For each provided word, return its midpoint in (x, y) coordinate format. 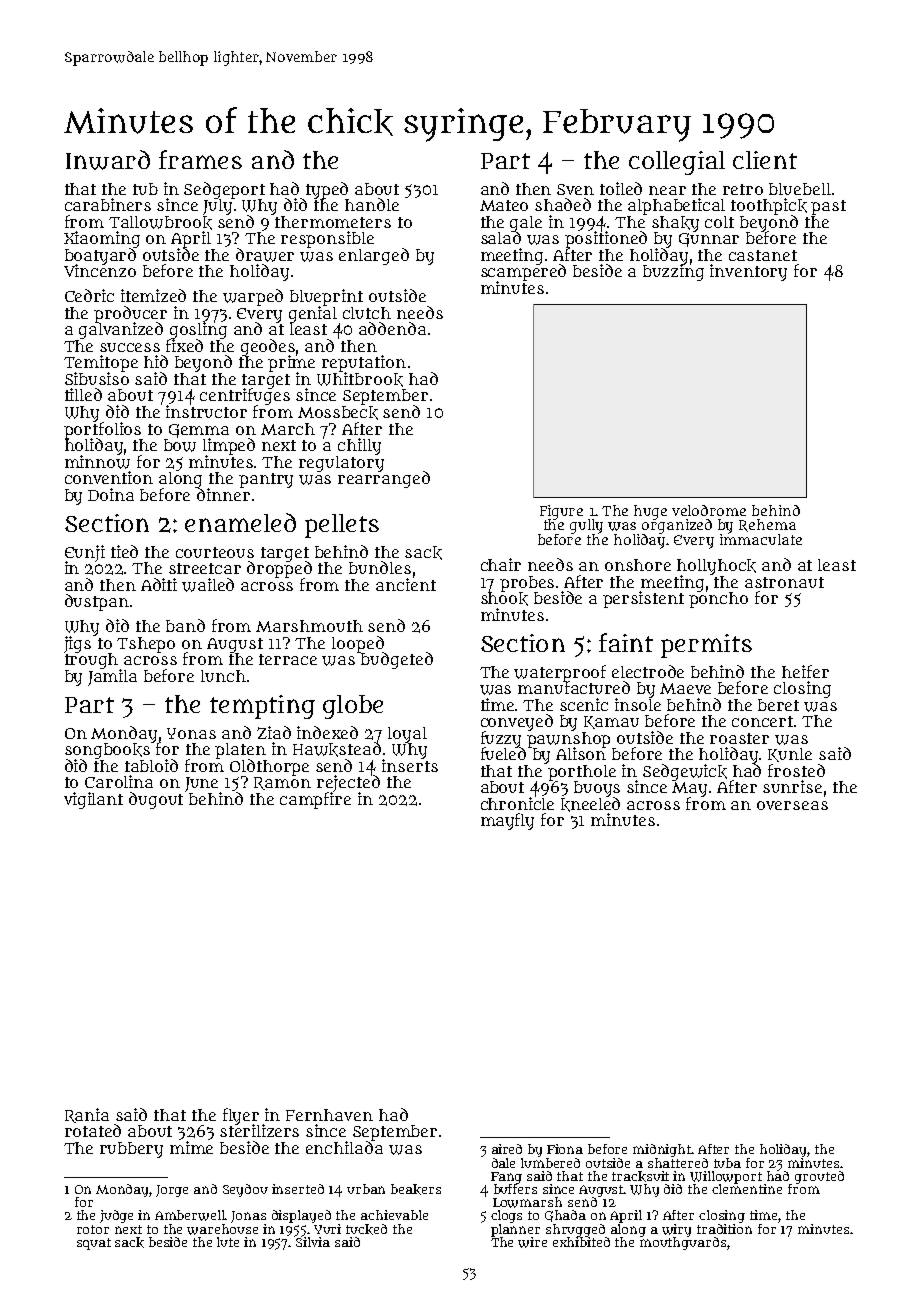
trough (91, 661)
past (828, 207)
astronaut (784, 582)
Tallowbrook (160, 223)
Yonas (191, 733)
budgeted (396, 660)
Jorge (172, 1191)
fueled (503, 754)
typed (327, 190)
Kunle (790, 755)
